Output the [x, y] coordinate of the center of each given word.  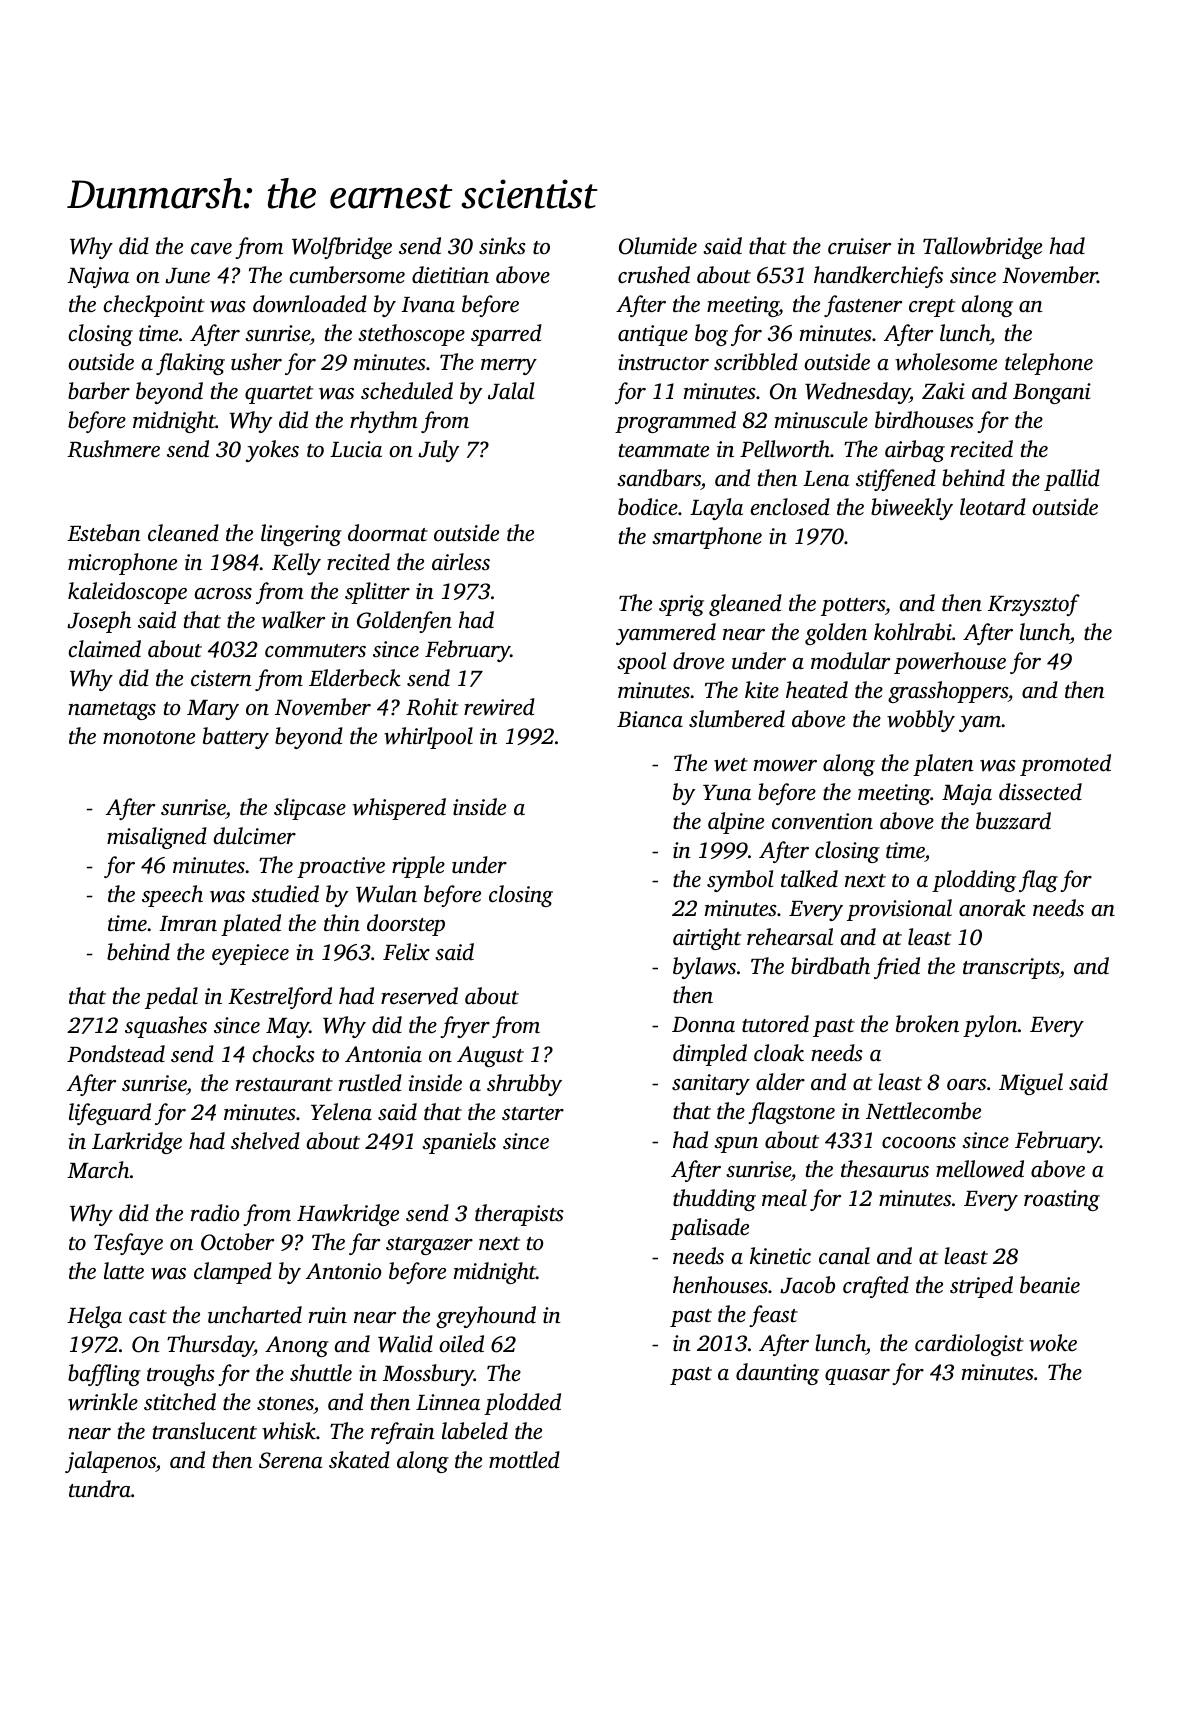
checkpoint [154, 306]
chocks [284, 1054]
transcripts [1011, 968]
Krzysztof [1034, 605]
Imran [188, 923]
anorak [992, 908]
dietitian [450, 274]
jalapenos [110, 1462]
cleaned [183, 533]
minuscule [821, 420]
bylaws [704, 968]
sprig [681, 605]
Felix [406, 951]
